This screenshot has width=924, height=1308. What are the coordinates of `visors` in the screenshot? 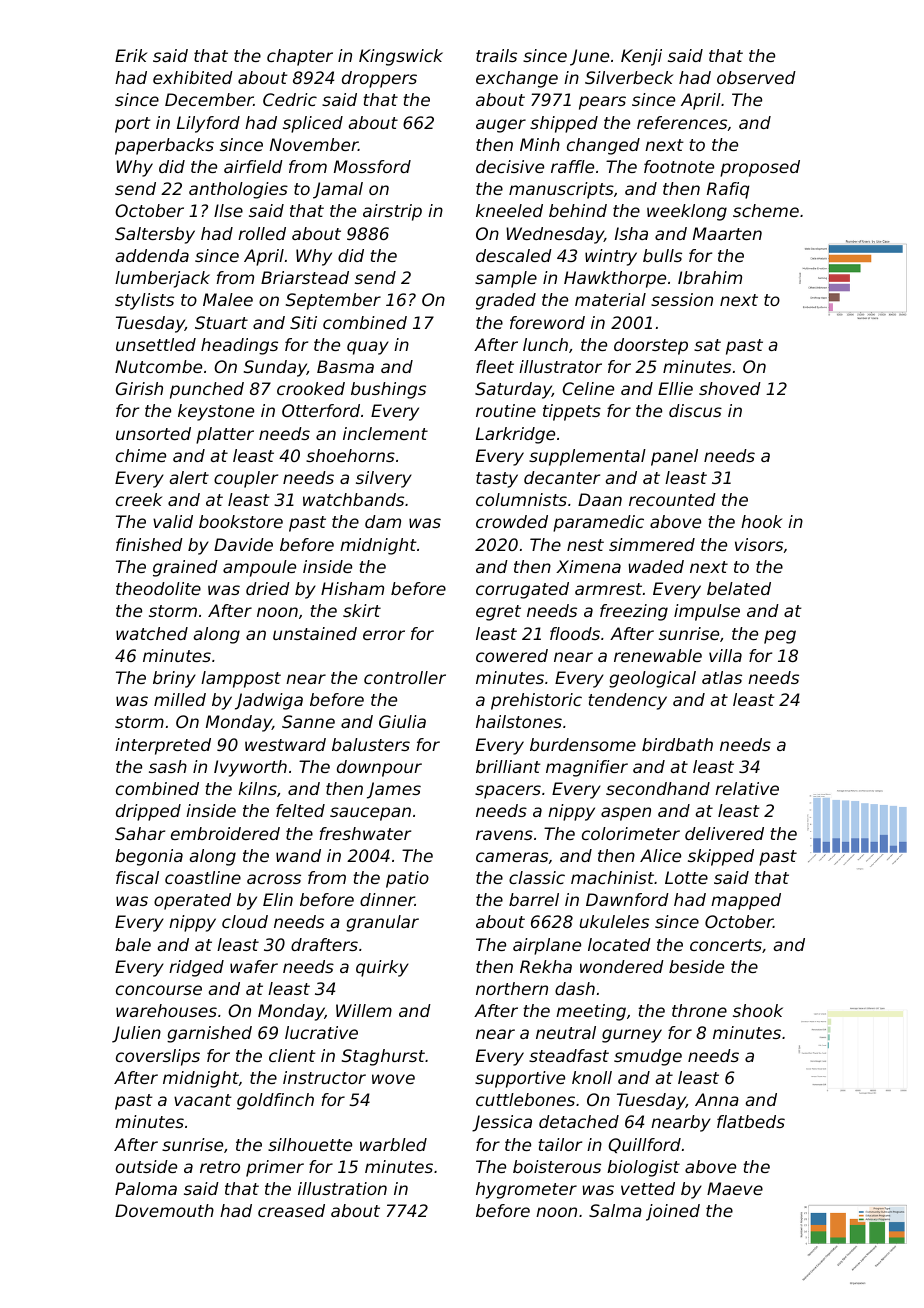 It's located at (759, 544).
